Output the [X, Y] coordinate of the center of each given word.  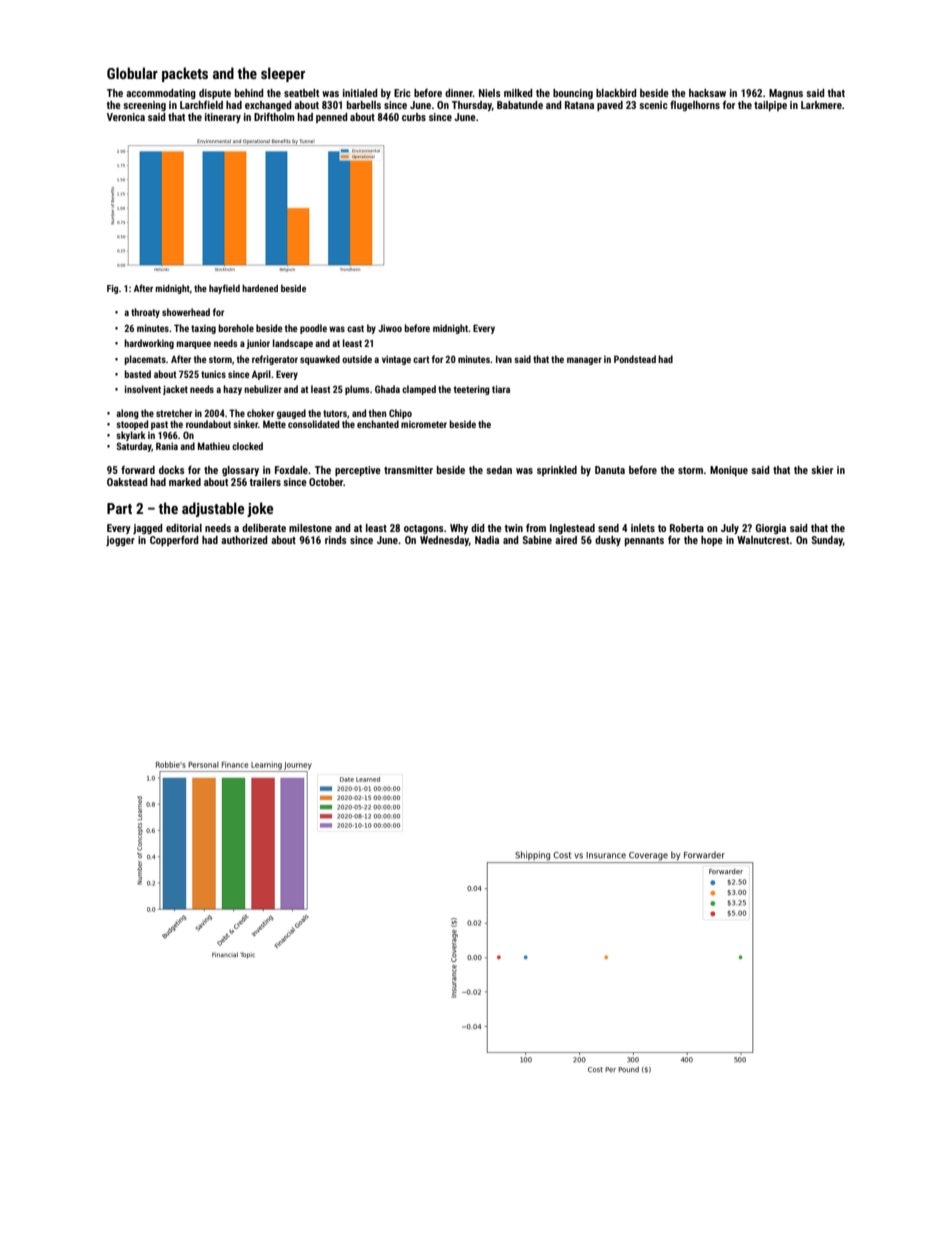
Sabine [537, 540]
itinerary [223, 118]
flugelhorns [695, 106]
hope [712, 541]
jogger [120, 541]
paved [610, 106]
